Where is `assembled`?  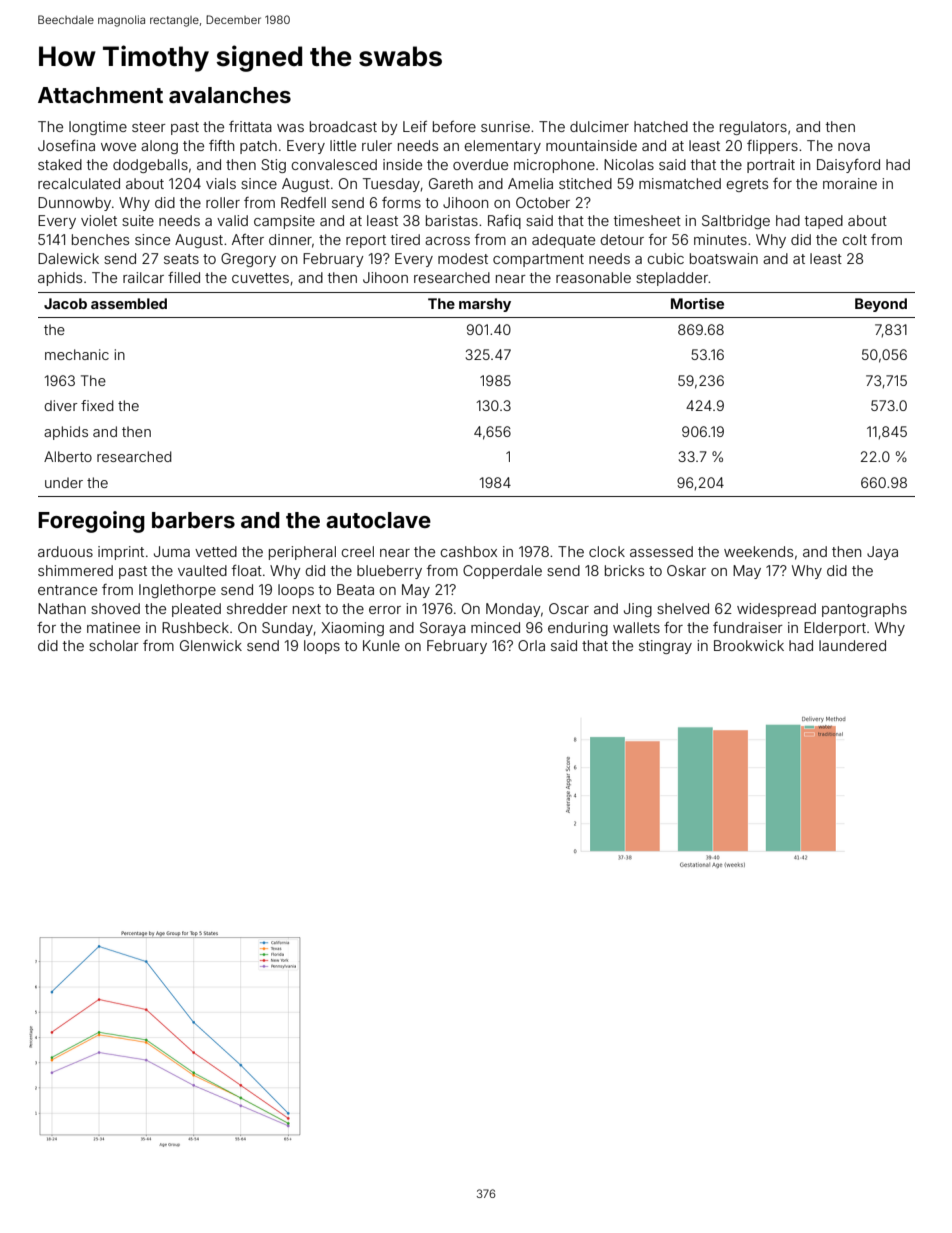
assembled is located at coordinates (129, 303).
